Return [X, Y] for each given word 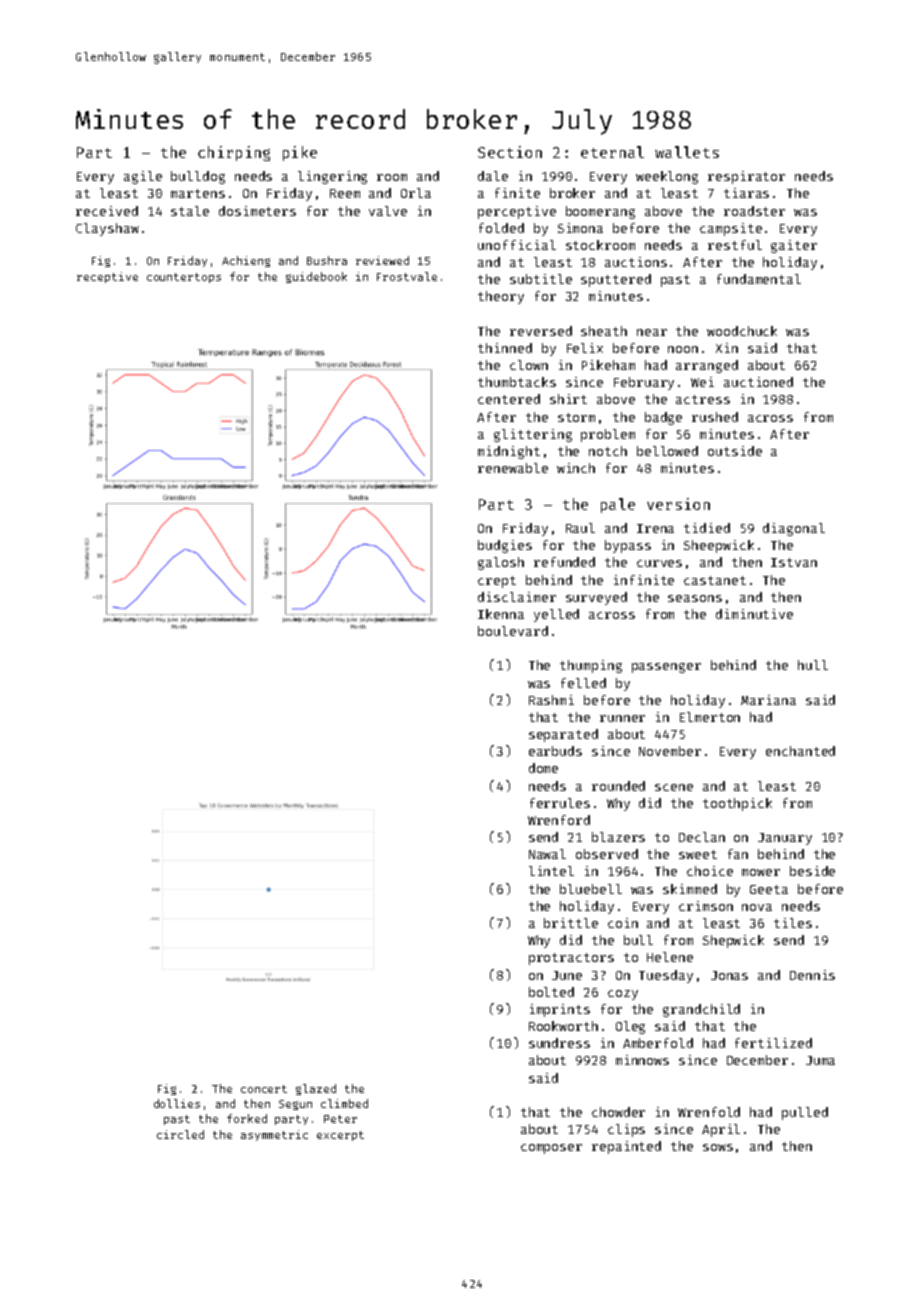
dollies [177, 1103]
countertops [184, 278]
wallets [687, 152]
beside [812, 871]
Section [510, 152]
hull [813, 665]
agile [143, 177]
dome [543, 768]
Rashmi [551, 700]
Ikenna [501, 614]
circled [180, 1134]
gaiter [794, 246]
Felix [585, 348]
